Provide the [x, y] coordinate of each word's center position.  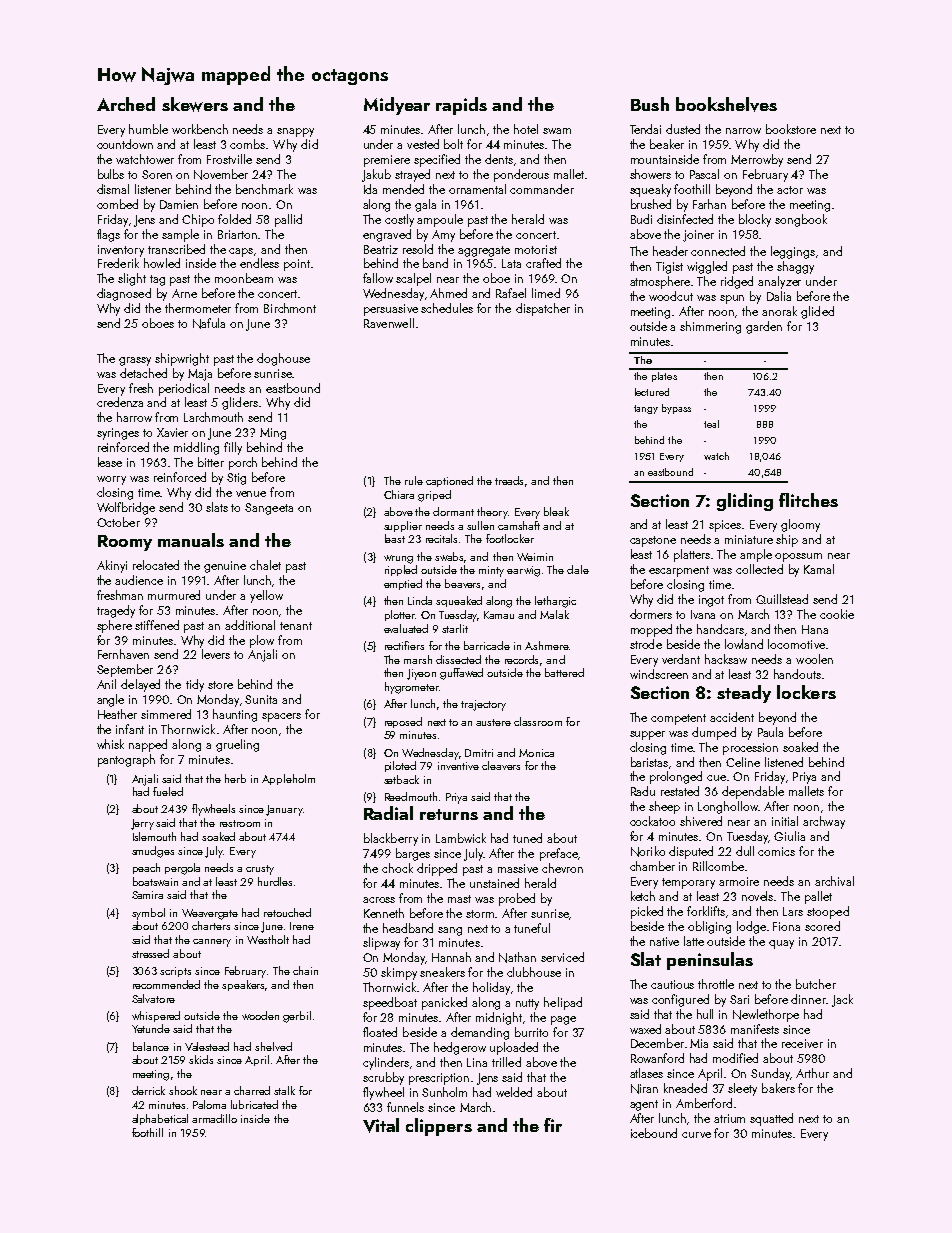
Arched [126, 104]
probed [517, 899]
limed [546, 293]
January [284, 810]
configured [680, 1000]
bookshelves [726, 104]
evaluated [406, 628]
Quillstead [782, 599]
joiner [698, 236]
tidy [195, 685]
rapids [461, 106]
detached [143, 373]
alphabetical [160, 1119]
